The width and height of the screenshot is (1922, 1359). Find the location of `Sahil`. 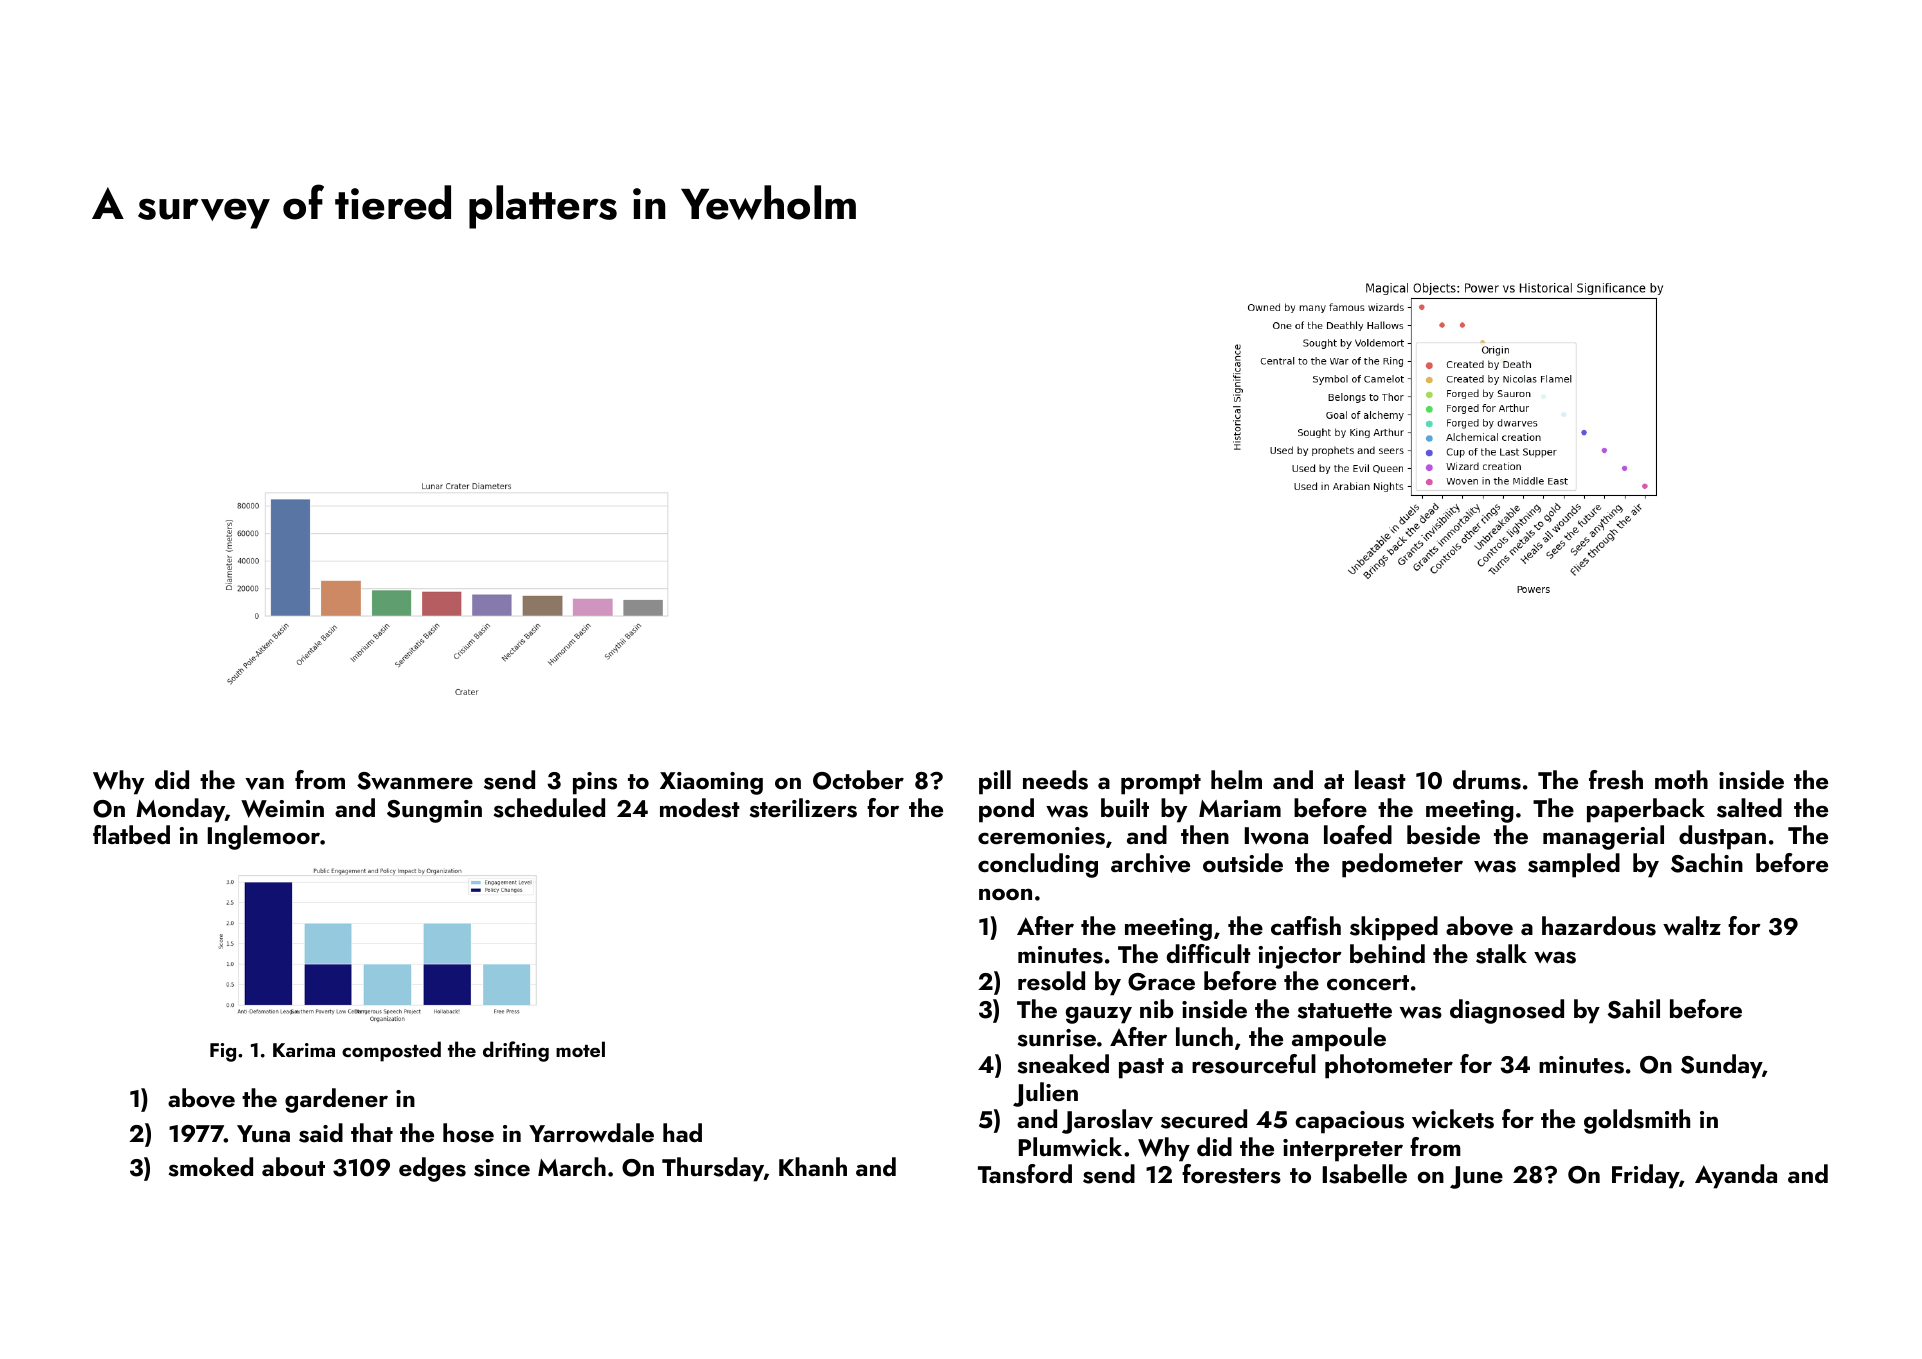

Sahil is located at coordinates (1634, 1009).
